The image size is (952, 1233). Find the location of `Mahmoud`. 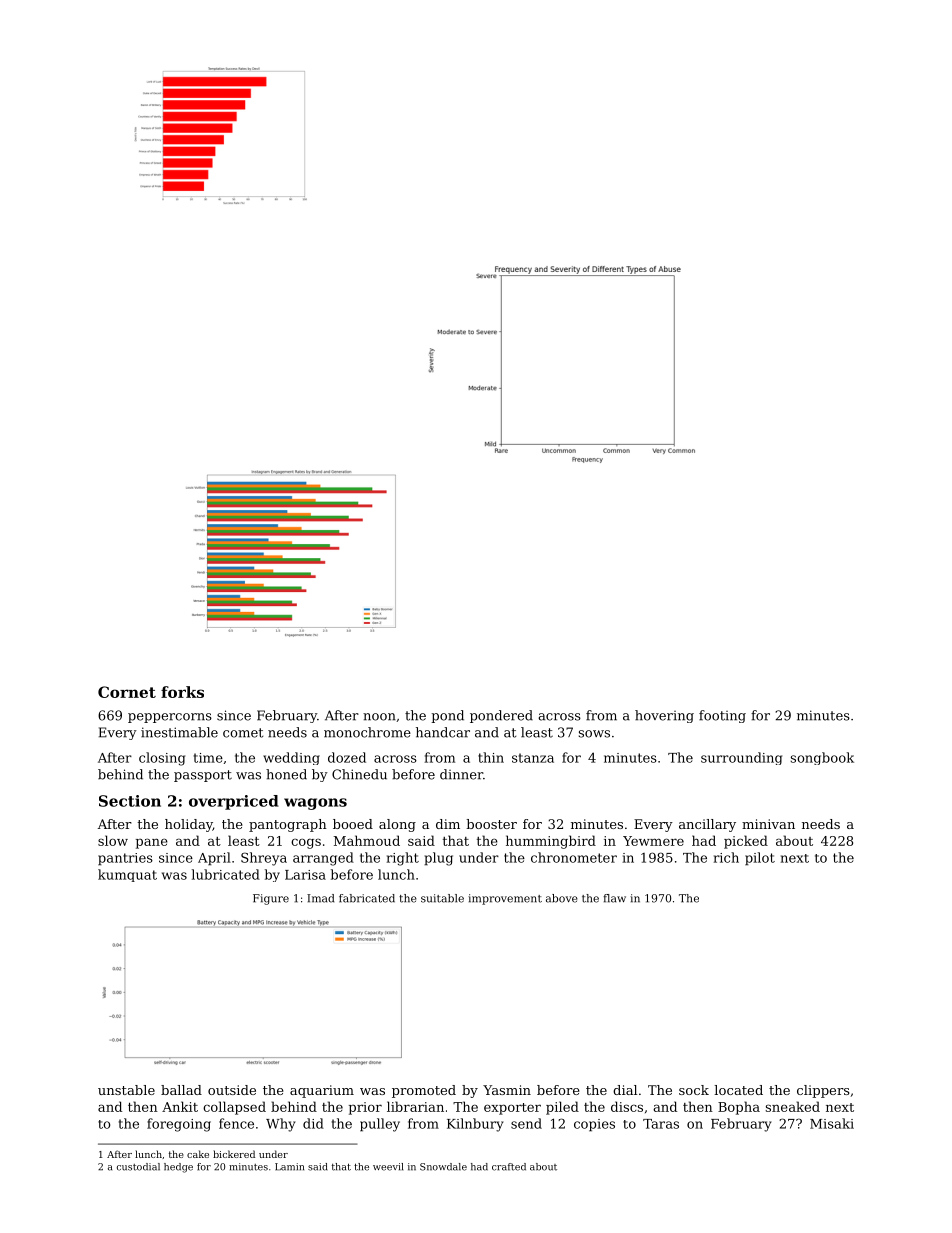

Mahmoud is located at coordinates (367, 840).
